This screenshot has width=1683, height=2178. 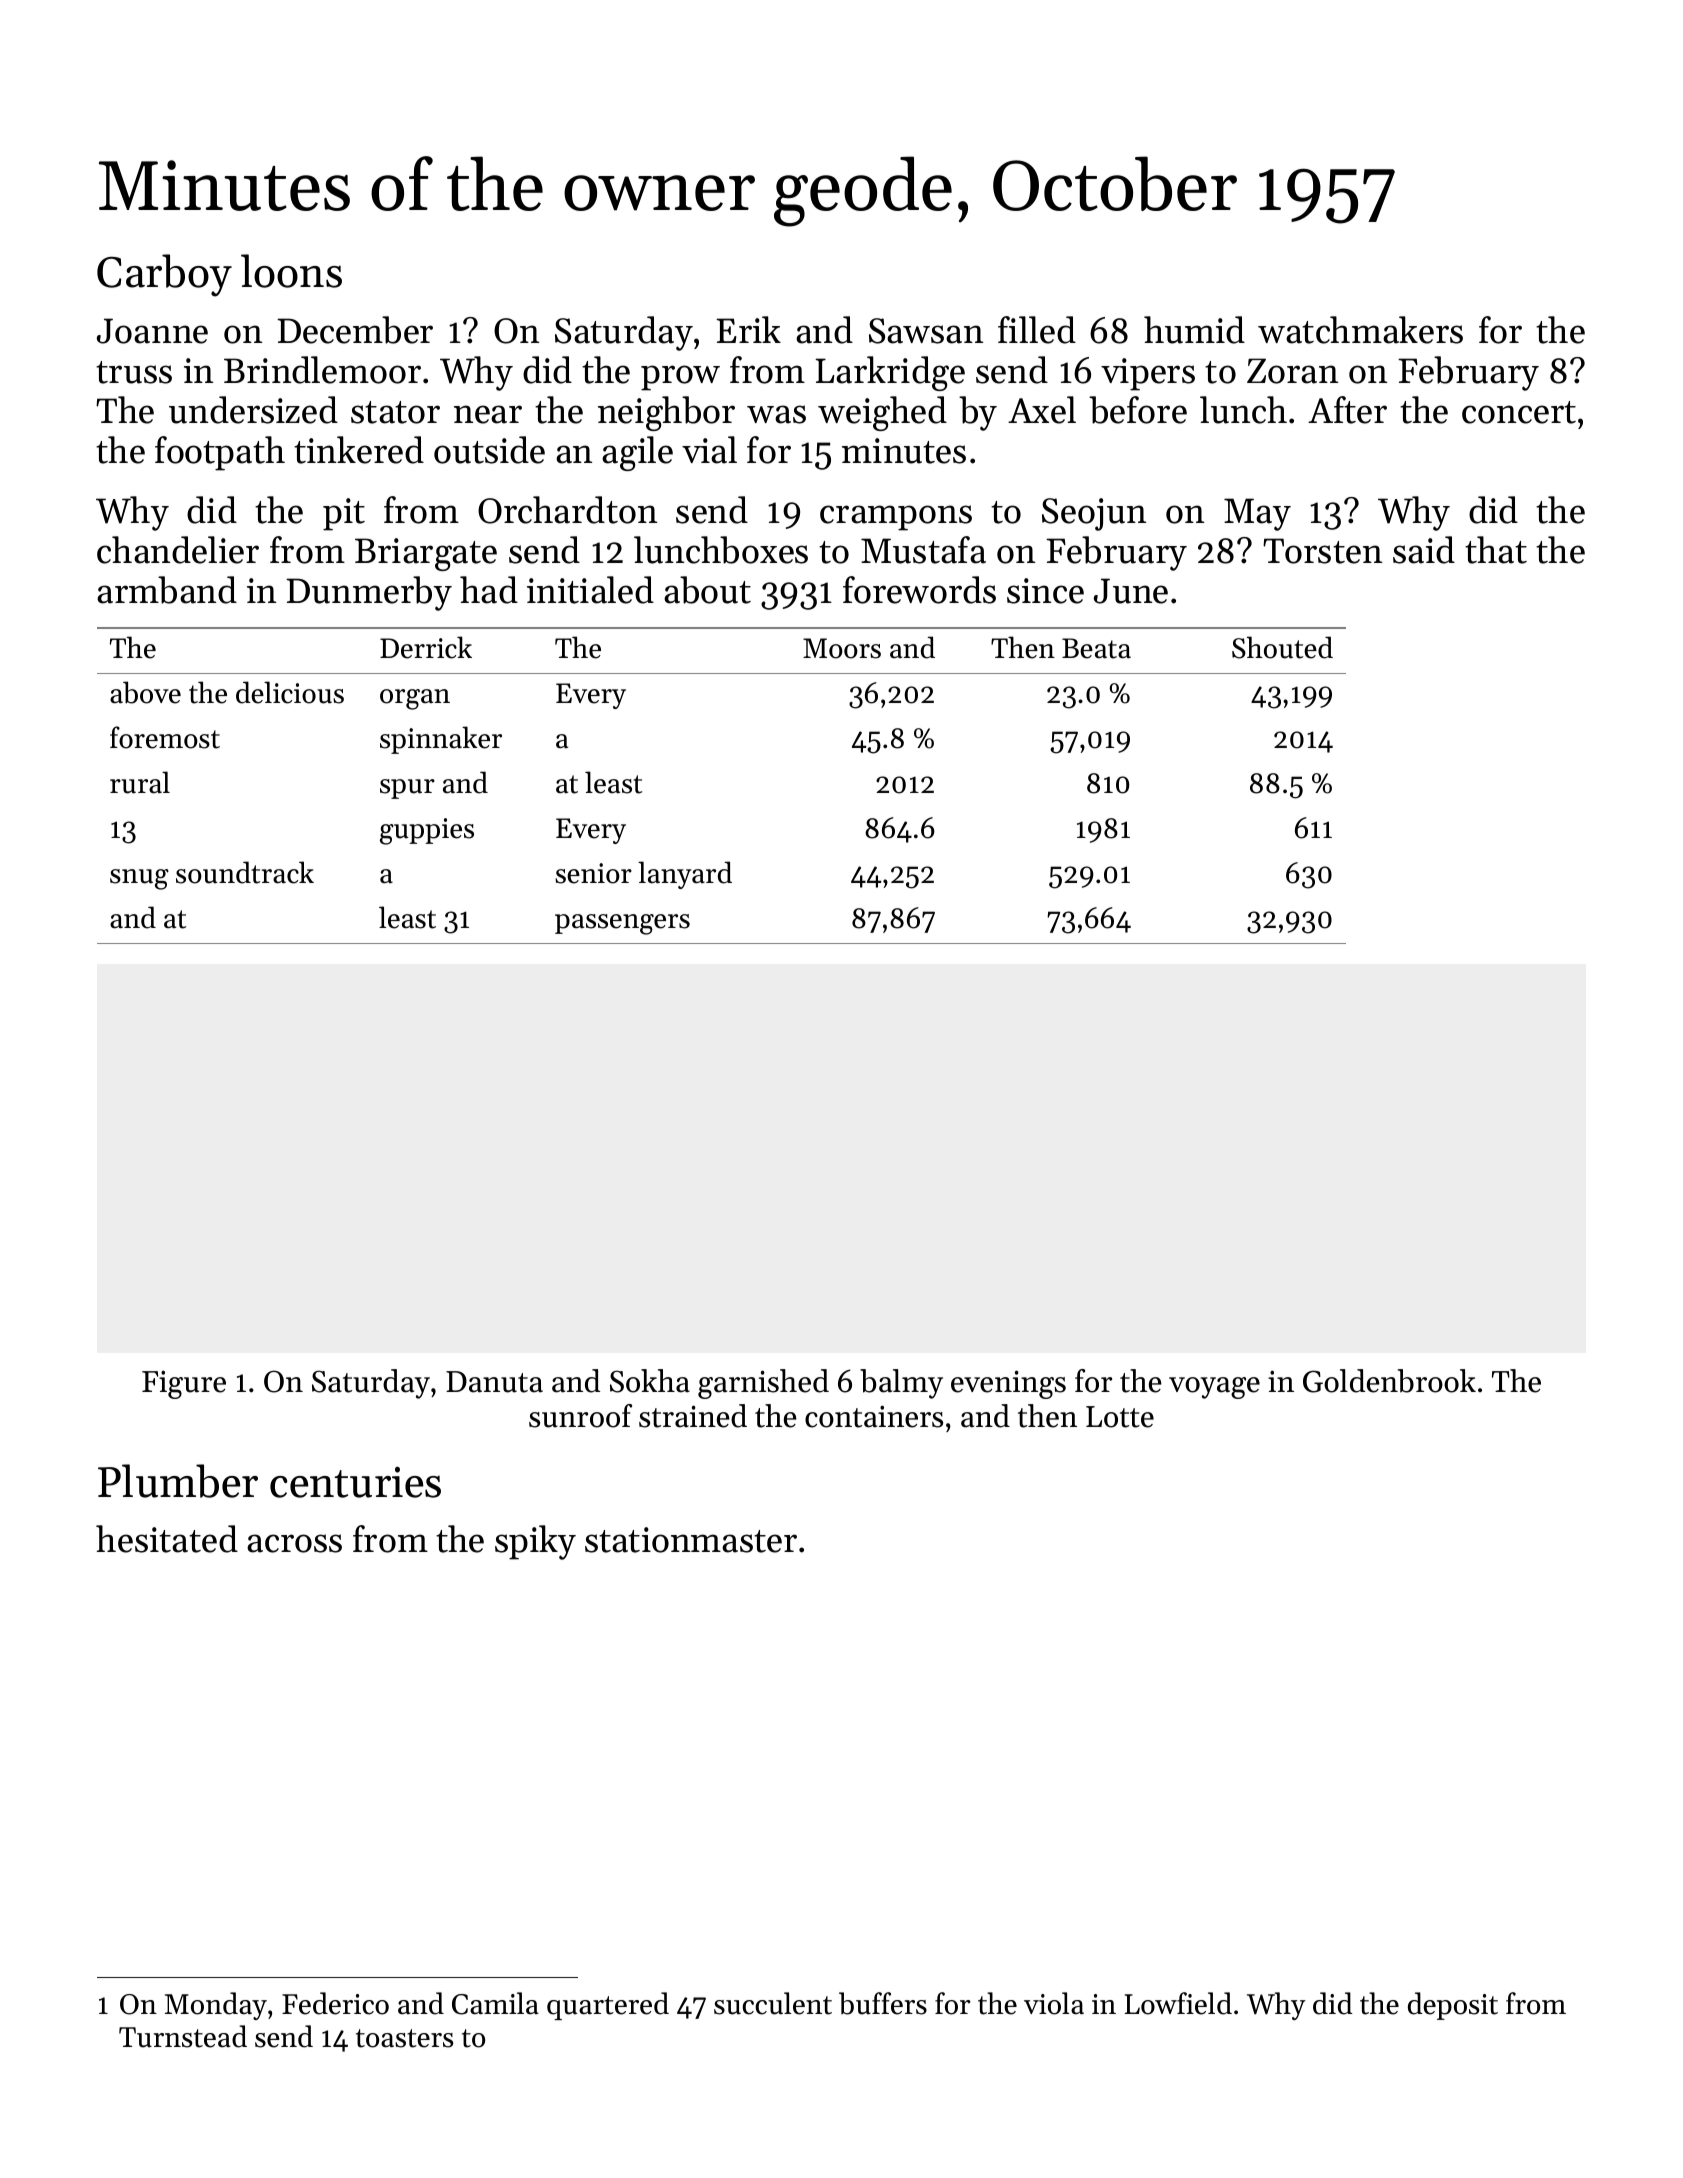 I want to click on near, so click(x=488, y=414).
